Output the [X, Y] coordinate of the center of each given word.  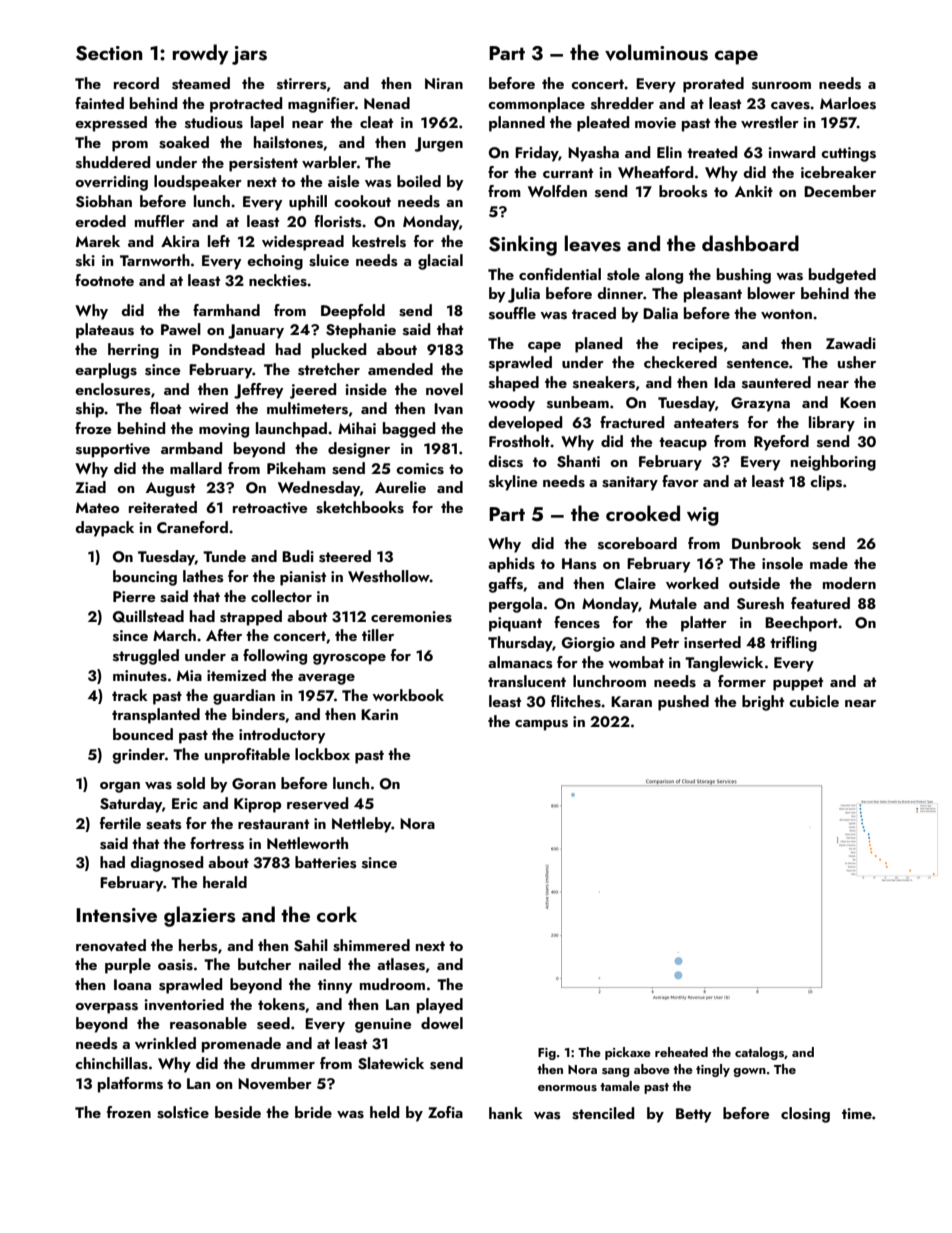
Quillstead [148, 616]
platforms [130, 1085]
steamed [201, 83]
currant [568, 173]
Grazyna [760, 404]
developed [525, 424]
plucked [339, 351]
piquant [515, 624]
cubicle [814, 701]
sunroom [781, 86]
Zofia [445, 1112]
